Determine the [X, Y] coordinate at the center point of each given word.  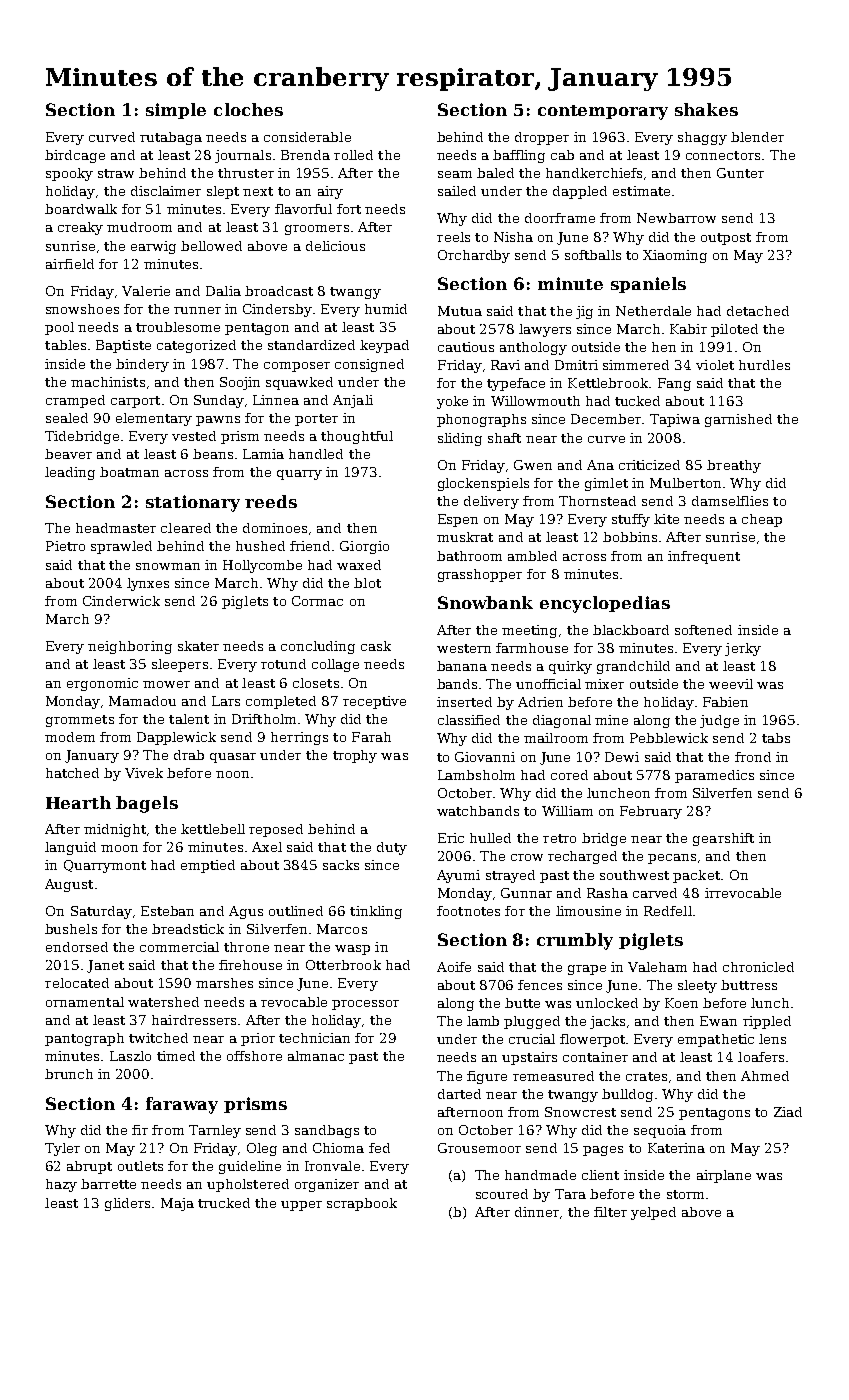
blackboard [631, 630]
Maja [177, 1204]
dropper [542, 138]
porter [316, 420]
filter [610, 1212]
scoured [502, 1194]
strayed [510, 876]
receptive [374, 702]
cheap [762, 520]
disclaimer [166, 191]
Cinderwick [121, 601]
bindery [142, 365]
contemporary [603, 112]
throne [246, 947]
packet [696, 876]
